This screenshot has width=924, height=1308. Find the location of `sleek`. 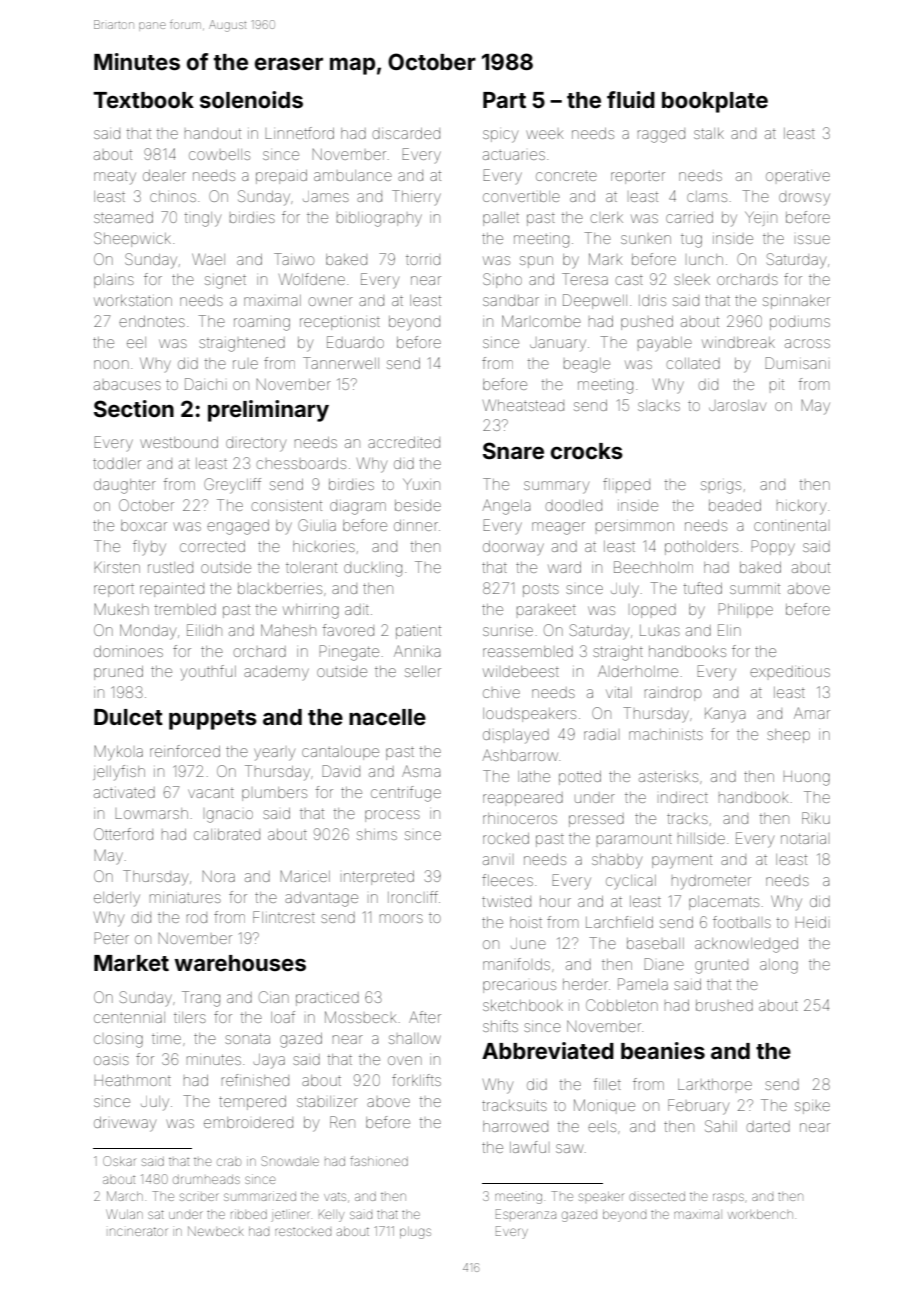

sleek is located at coordinates (692, 279).
